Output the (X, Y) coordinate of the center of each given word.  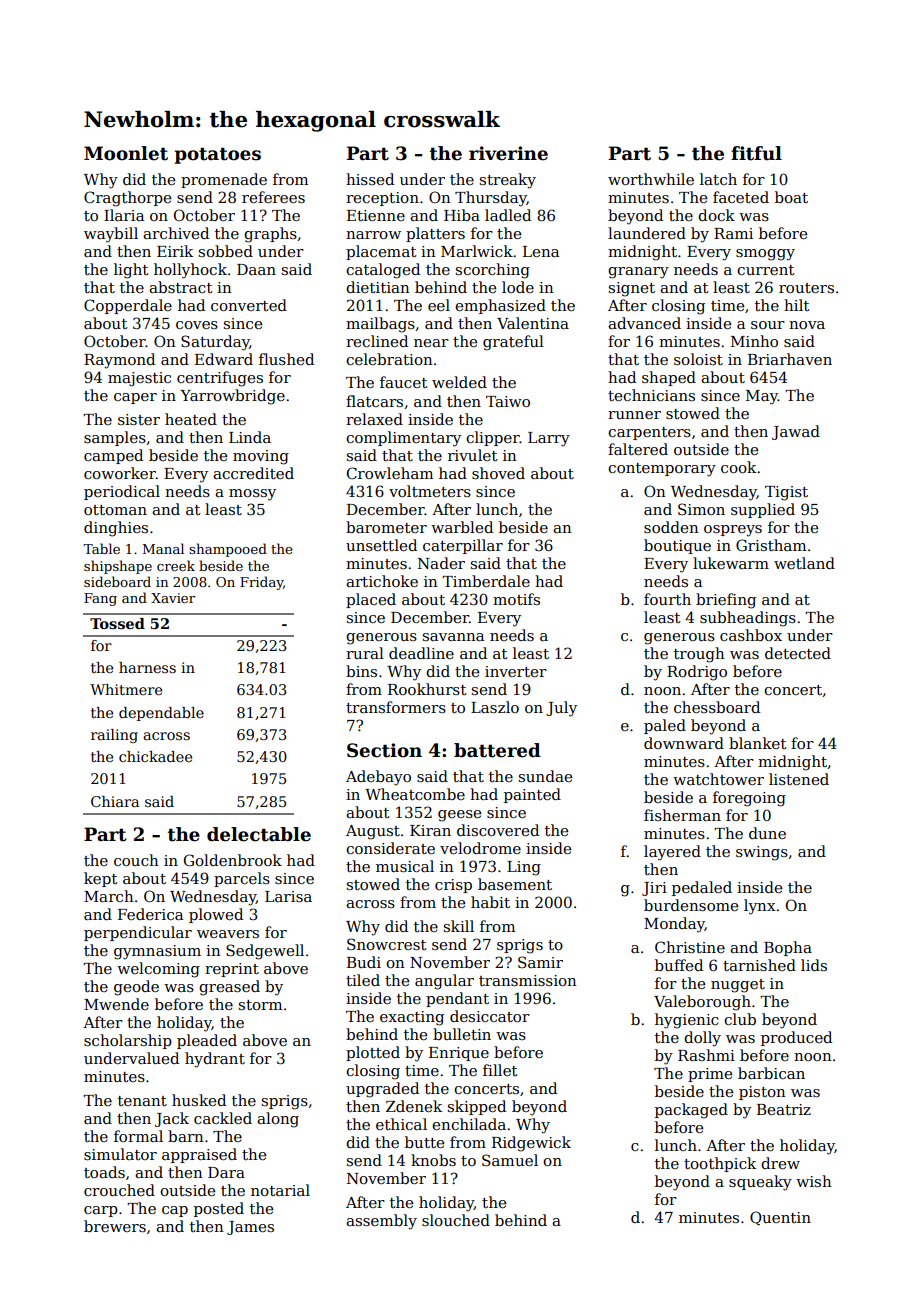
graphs (270, 235)
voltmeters (430, 491)
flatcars (374, 401)
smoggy (765, 255)
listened (799, 779)
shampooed (228, 550)
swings (762, 853)
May (762, 397)
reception (382, 199)
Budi (364, 962)
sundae (545, 776)
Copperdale (128, 306)
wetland (804, 563)
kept (101, 879)
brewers (115, 1226)
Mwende (116, 1004)
